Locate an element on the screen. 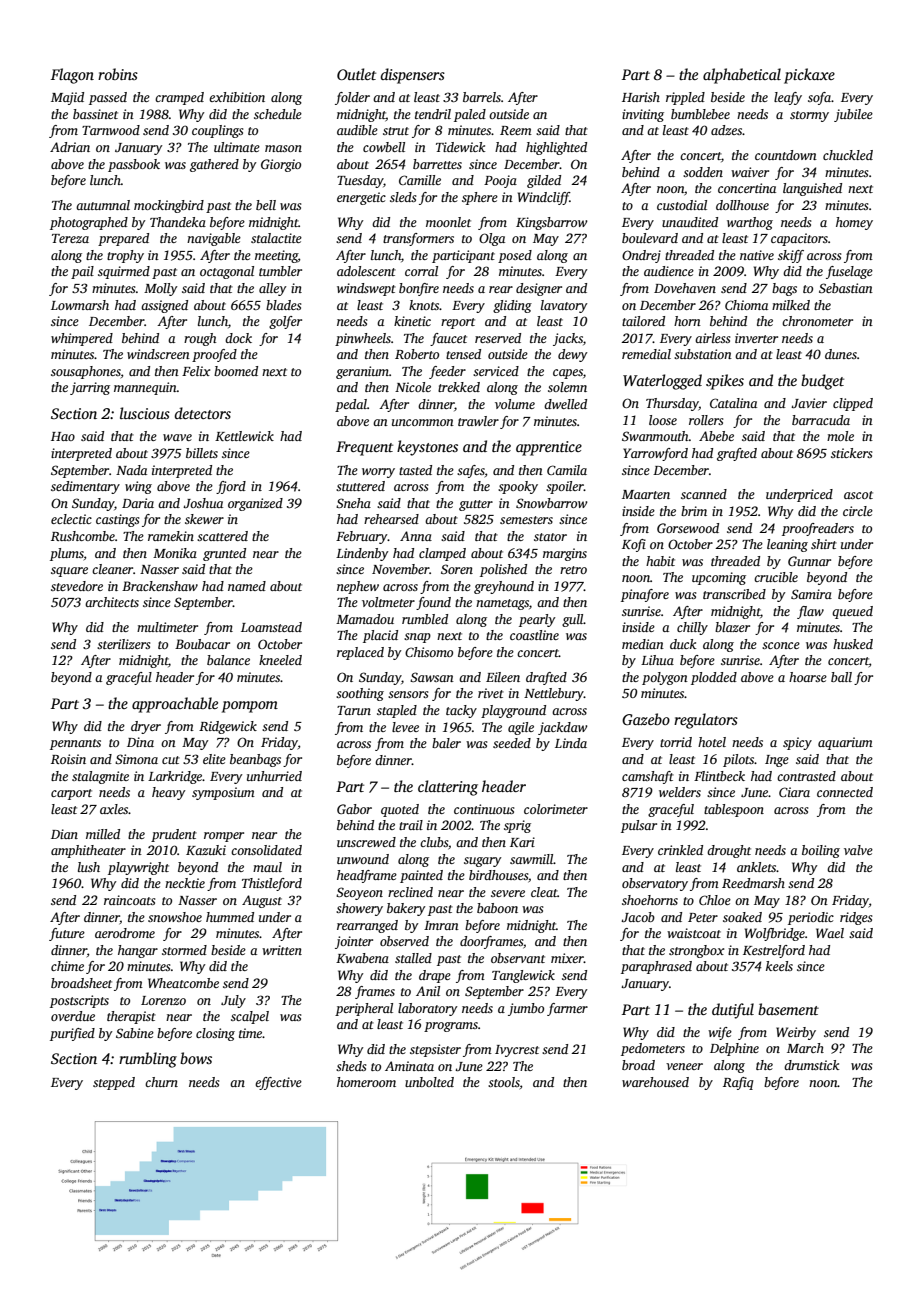 This screenshot has height=1308, width=924. Snowbarrow is located at coordinates (552, 503).
